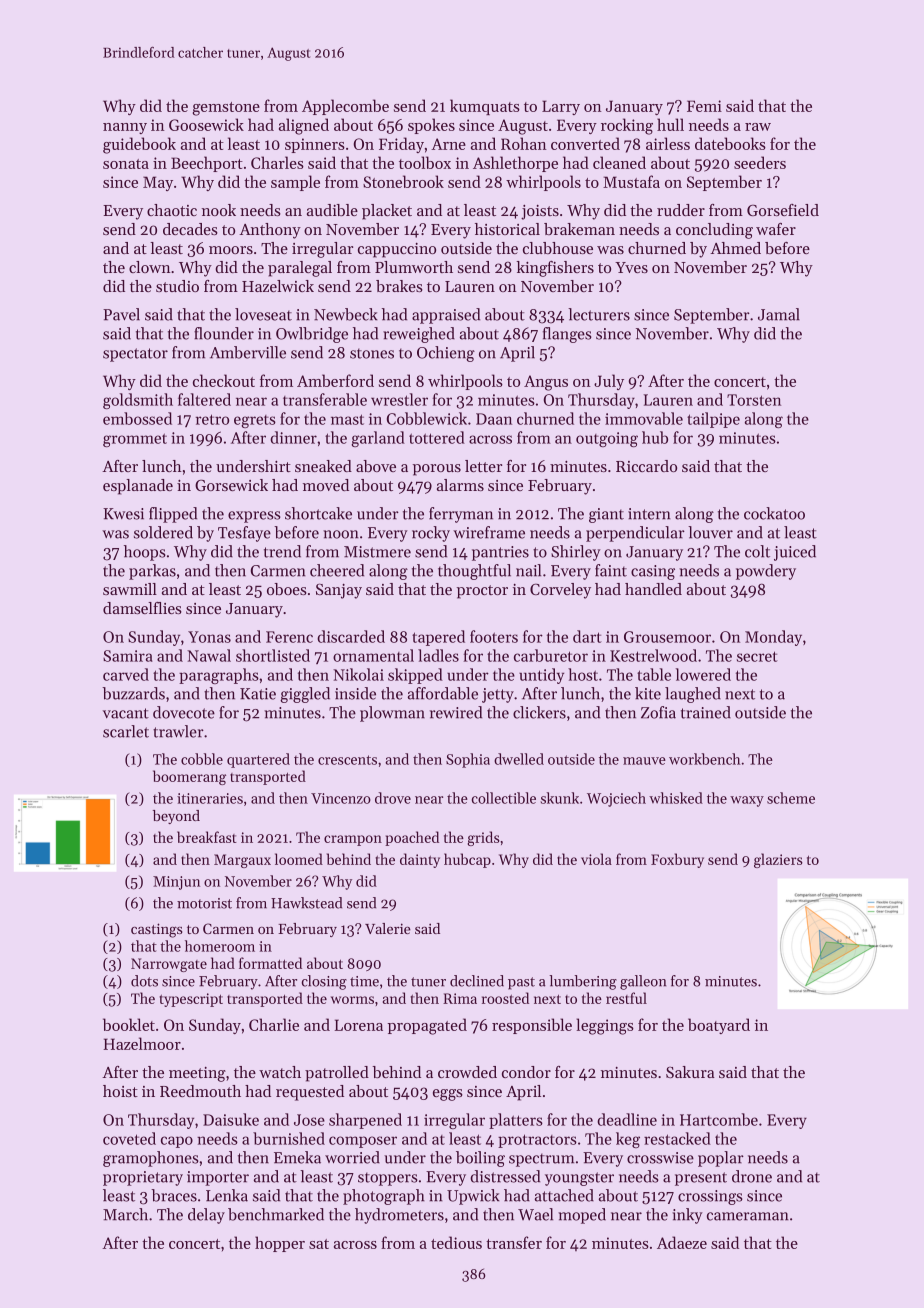  I want to click on alarms, so click(460, 485).
